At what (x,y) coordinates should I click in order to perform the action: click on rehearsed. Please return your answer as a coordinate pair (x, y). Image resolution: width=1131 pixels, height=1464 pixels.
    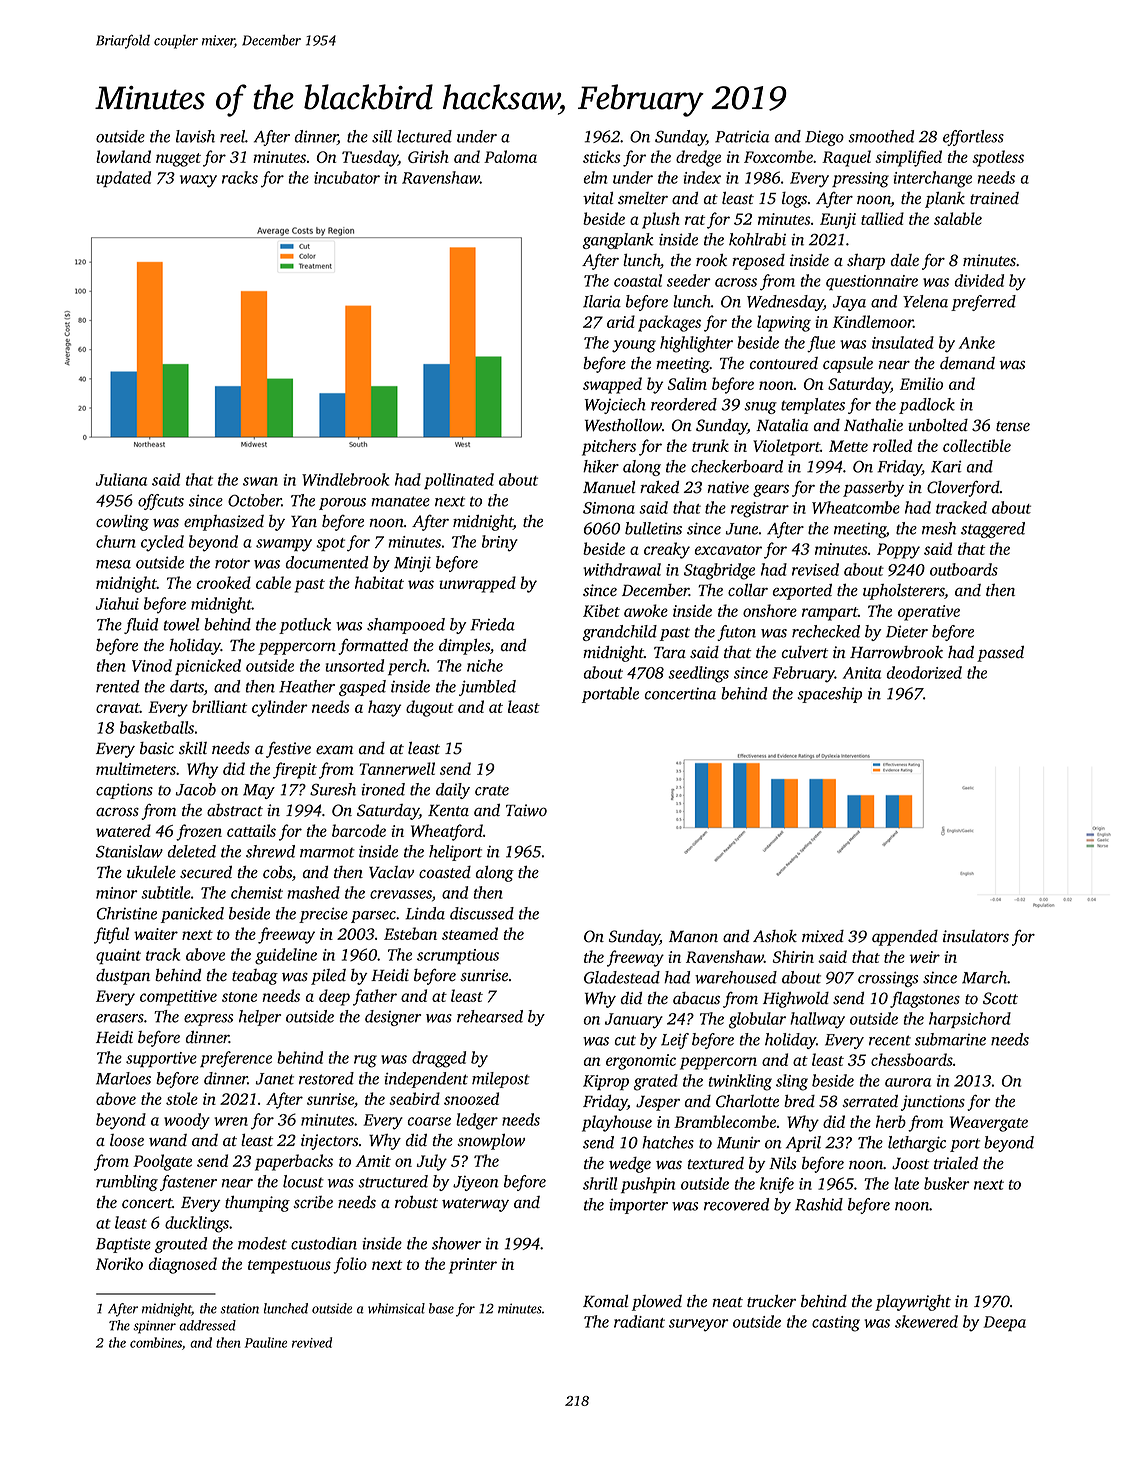
    Looking at the image, I should click on (490, 1016).
